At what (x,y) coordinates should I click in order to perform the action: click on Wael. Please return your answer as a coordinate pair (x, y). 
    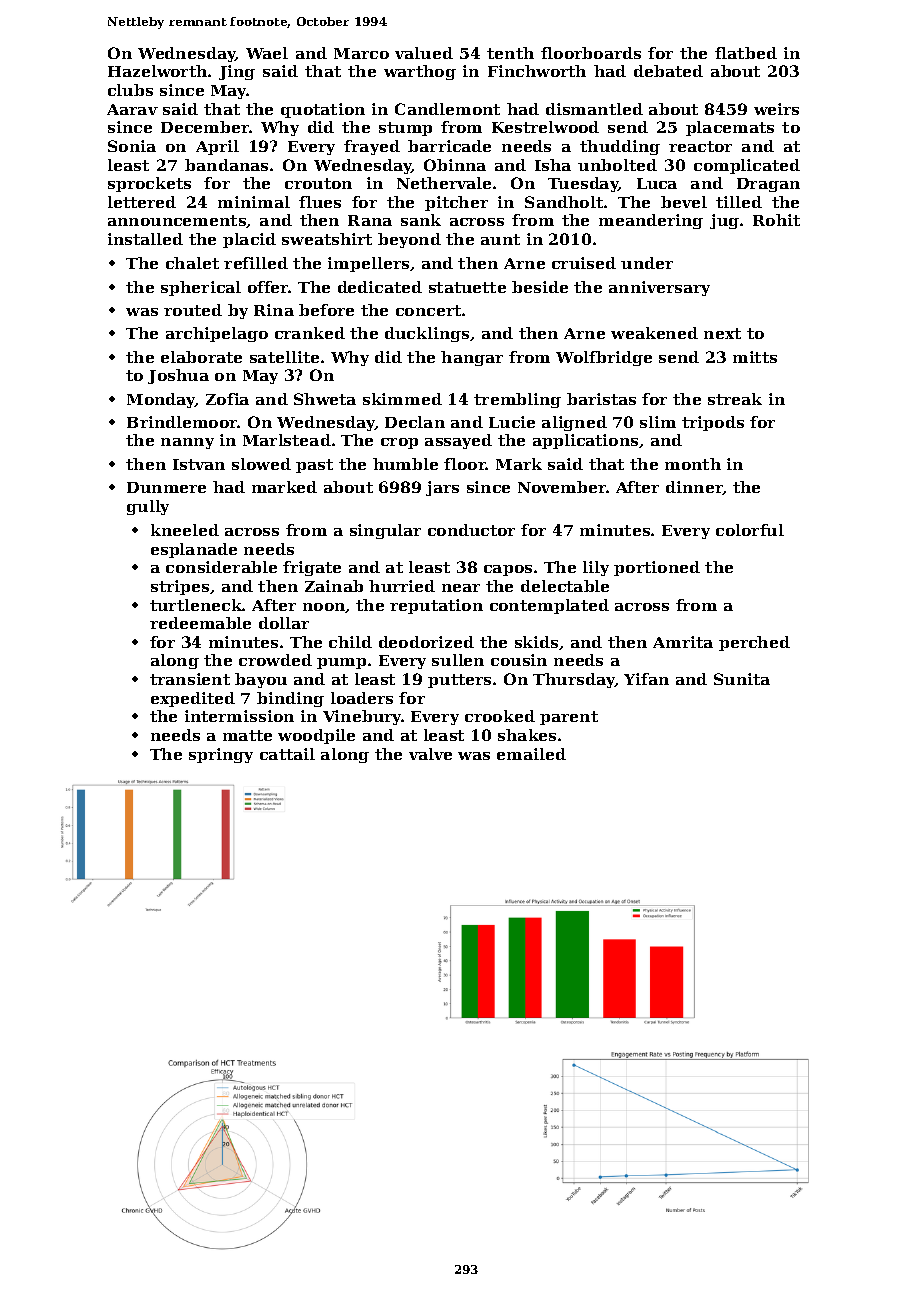
    Looking at the image, I should click on (267, 53).
